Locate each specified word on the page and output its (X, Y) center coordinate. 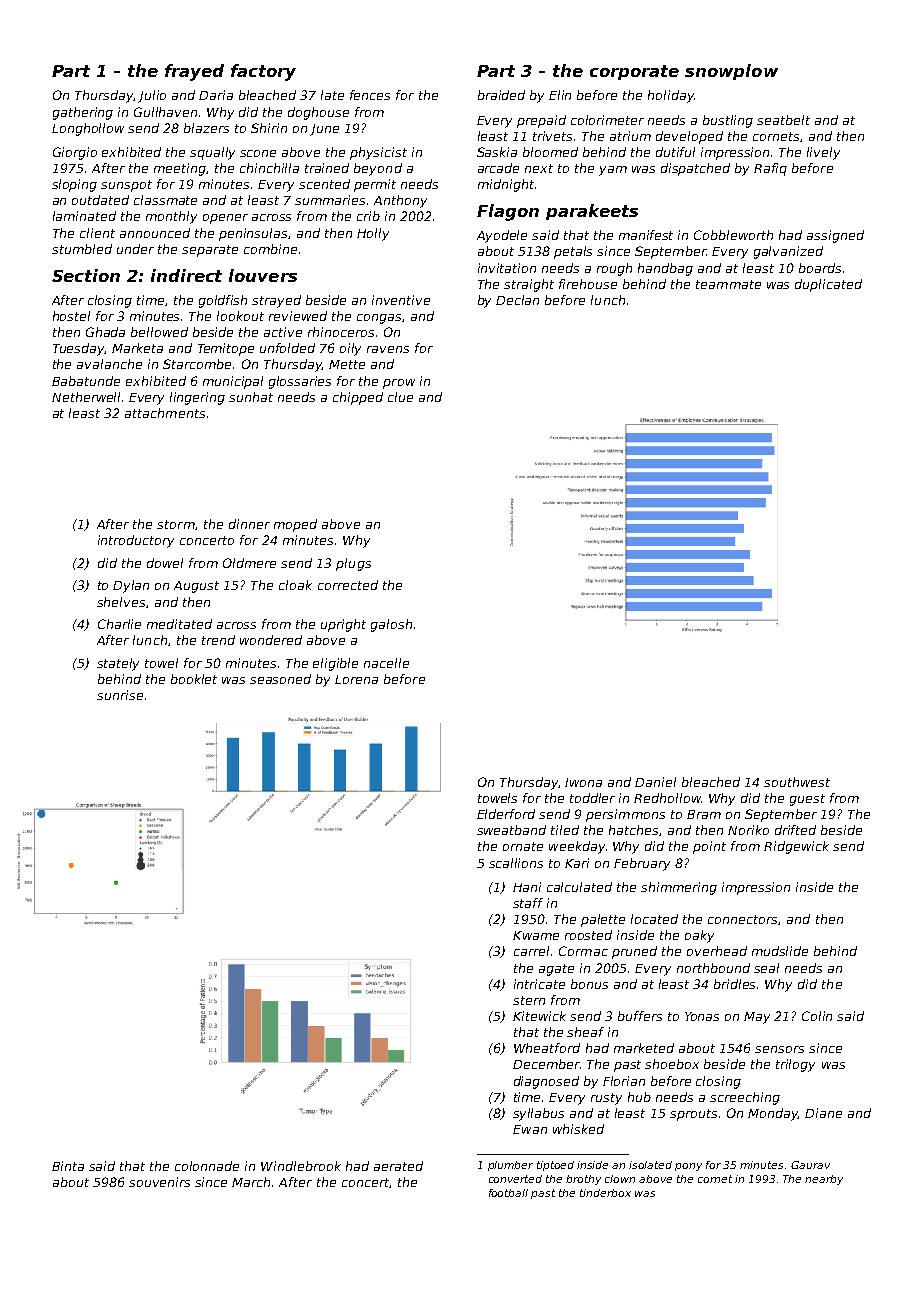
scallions (516, 863)
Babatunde (86, 381)
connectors (742, 919)
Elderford (506, 814)
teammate (728, 284)
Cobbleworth (733, 235)
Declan (517, 300)
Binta (68, 1166)
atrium (630, 136)
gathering (83, 113)
